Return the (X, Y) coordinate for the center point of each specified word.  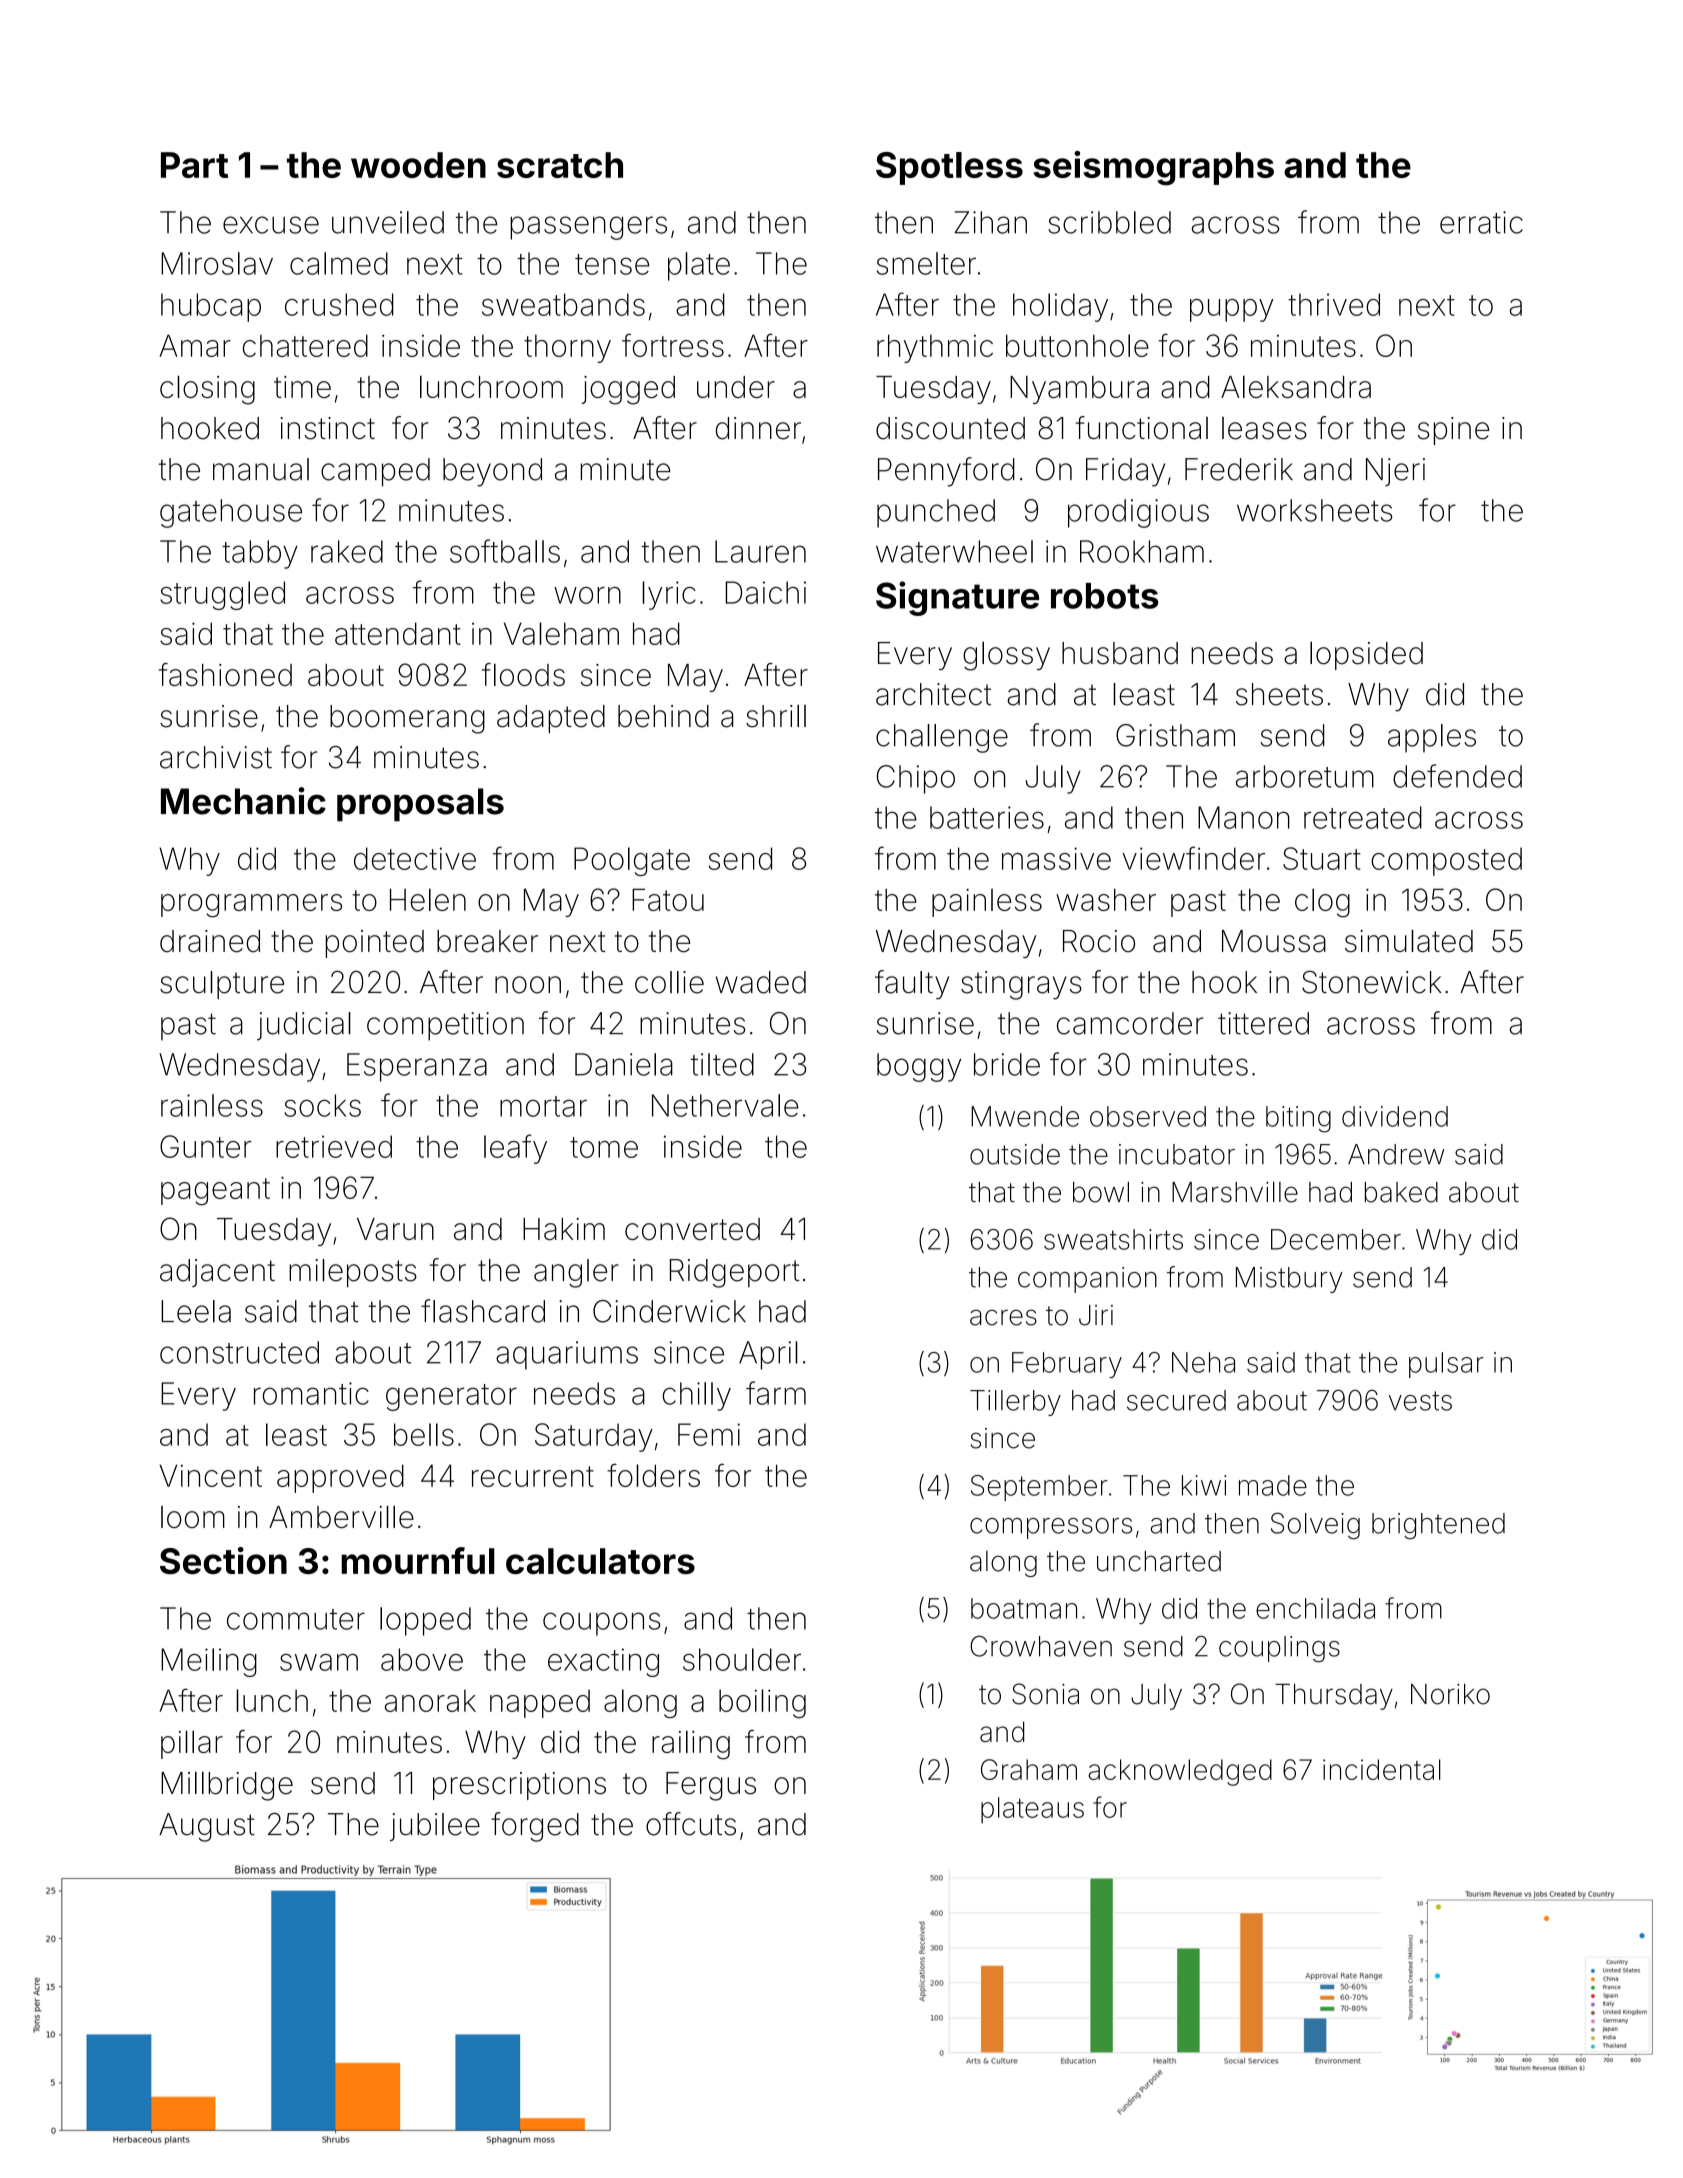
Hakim (564, 1229)
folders (653, 1475)
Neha (1203, 1362)
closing (207, 390)
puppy (1231, 310)
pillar (192, 1744)
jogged (628, 390)
